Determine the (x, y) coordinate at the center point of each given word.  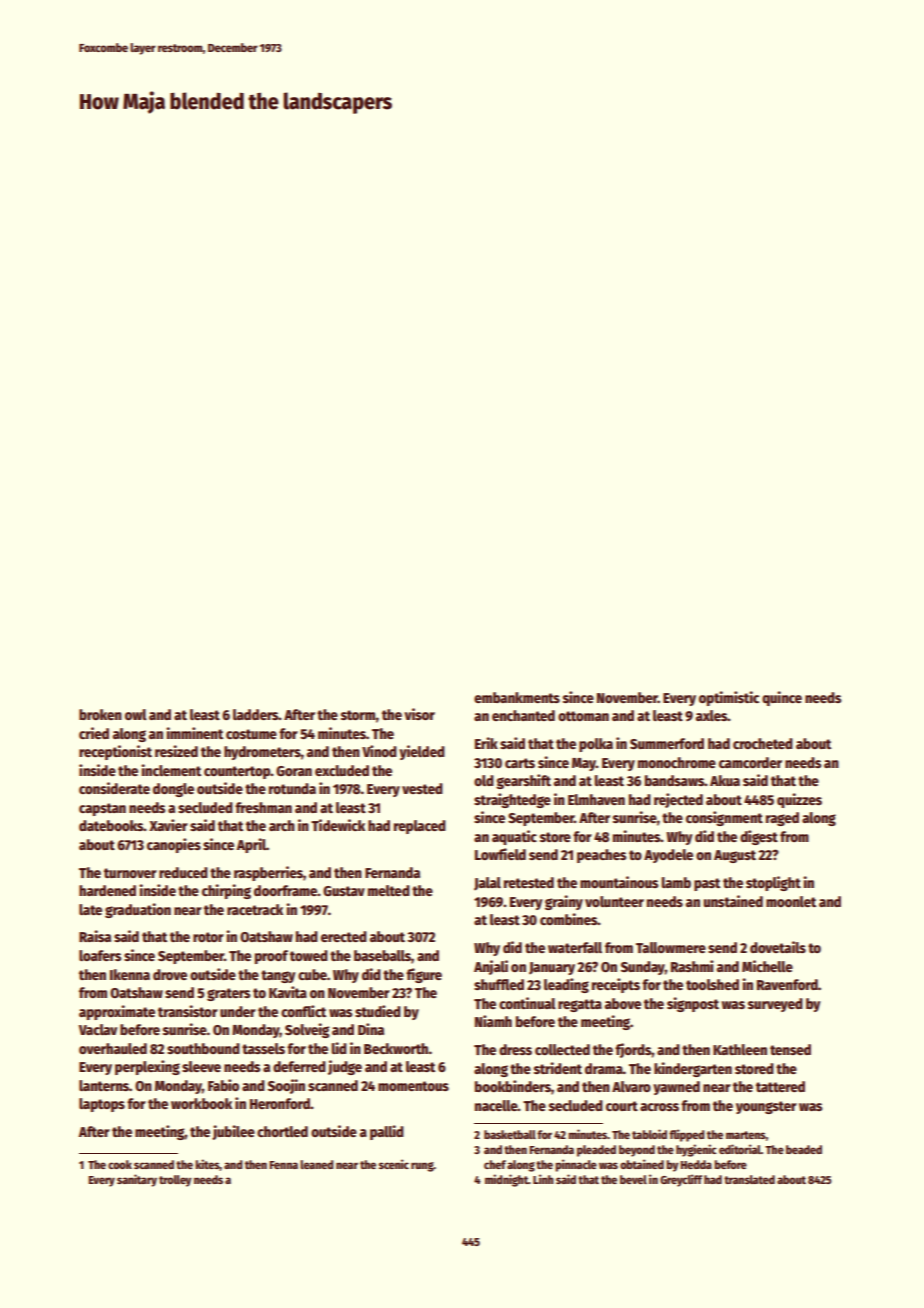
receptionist (115, 752)
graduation (138, 910)
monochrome (677, 762)
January (552, 968)
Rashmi (692, 966)
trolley (175, 1181)
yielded (422, 752)
